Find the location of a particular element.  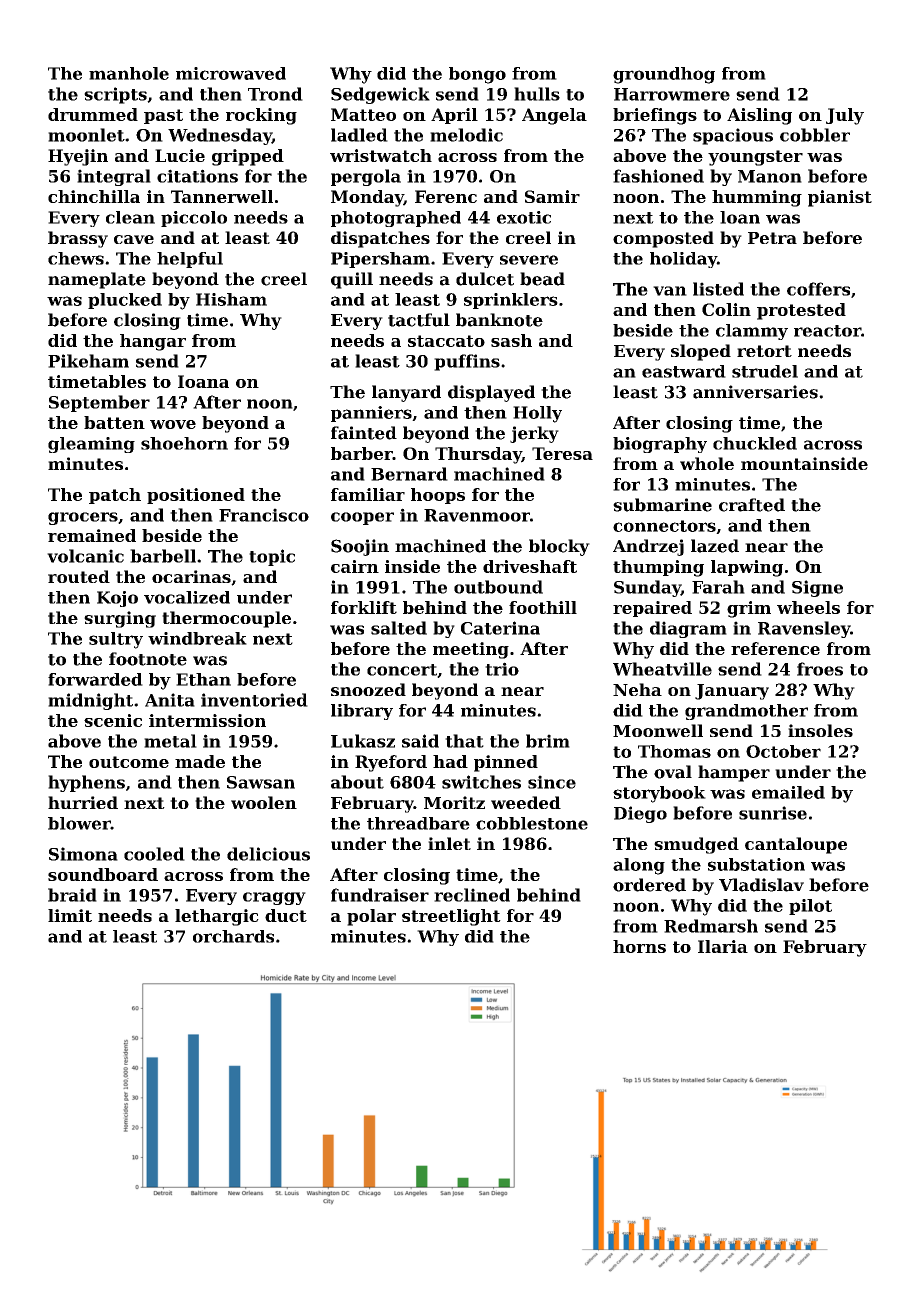

wove is located at coordinates (173, 424).
